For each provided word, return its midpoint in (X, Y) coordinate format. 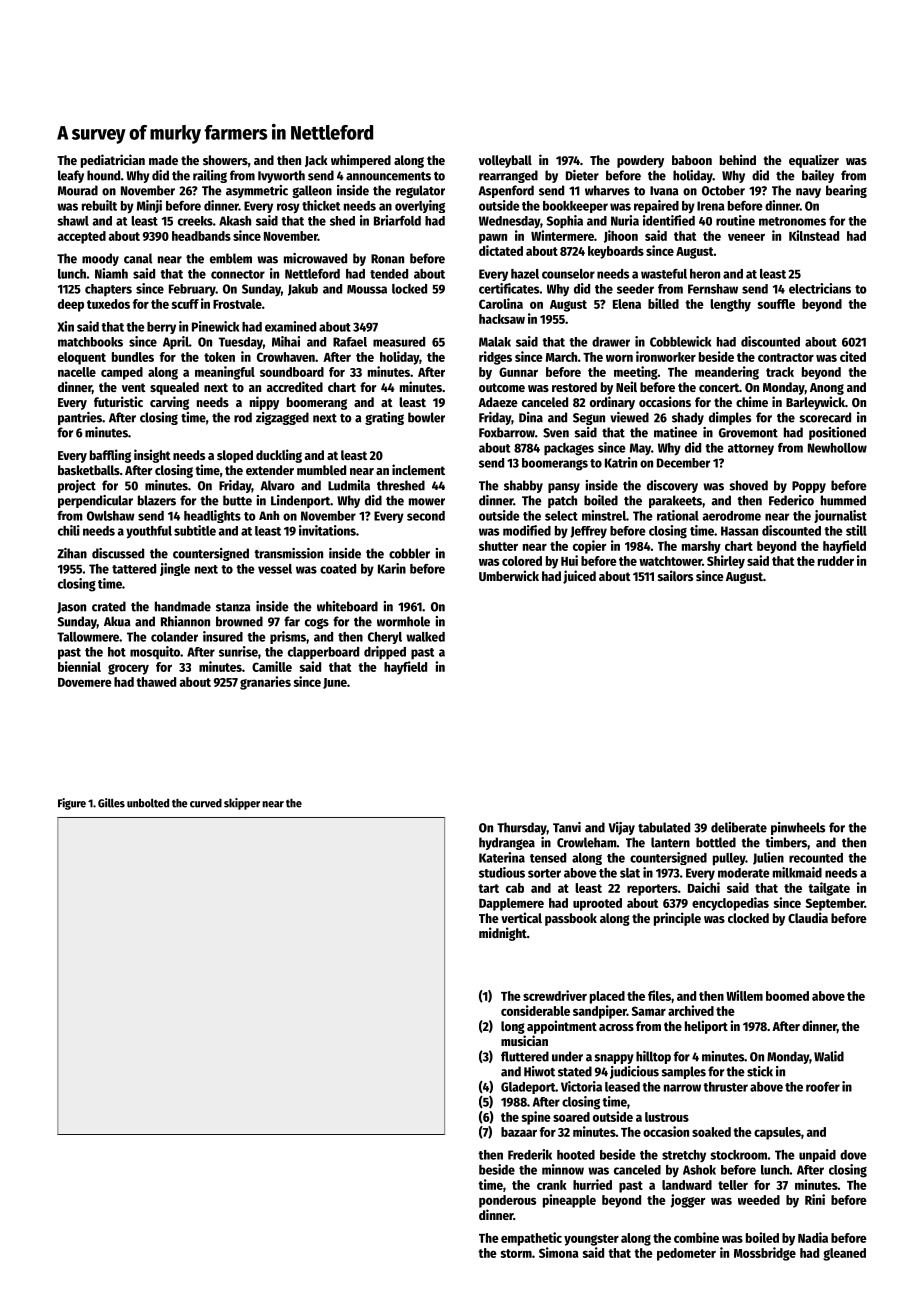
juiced (579, 577)
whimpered (361, 161)
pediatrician (113, 161)
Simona (559, 1252)
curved (206, 803)
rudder (836, 561)
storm (516, 1253)
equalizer (814, 161)
